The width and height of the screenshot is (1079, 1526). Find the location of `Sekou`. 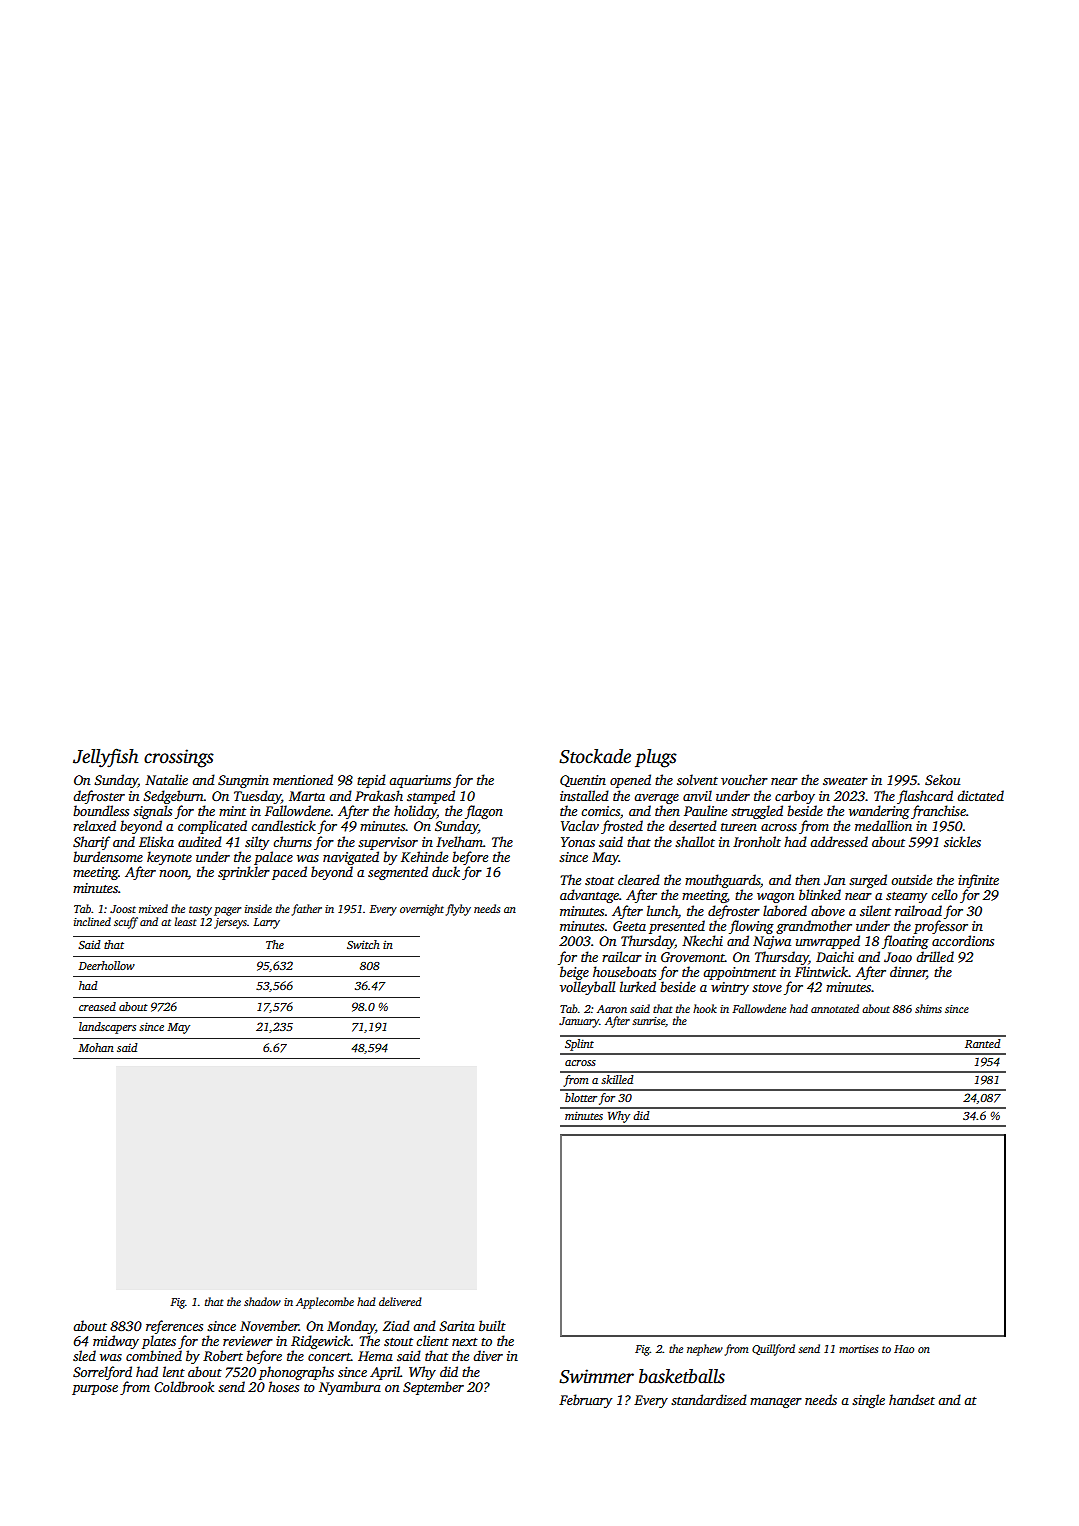

Sekou is located at coordinates (942, 779).
